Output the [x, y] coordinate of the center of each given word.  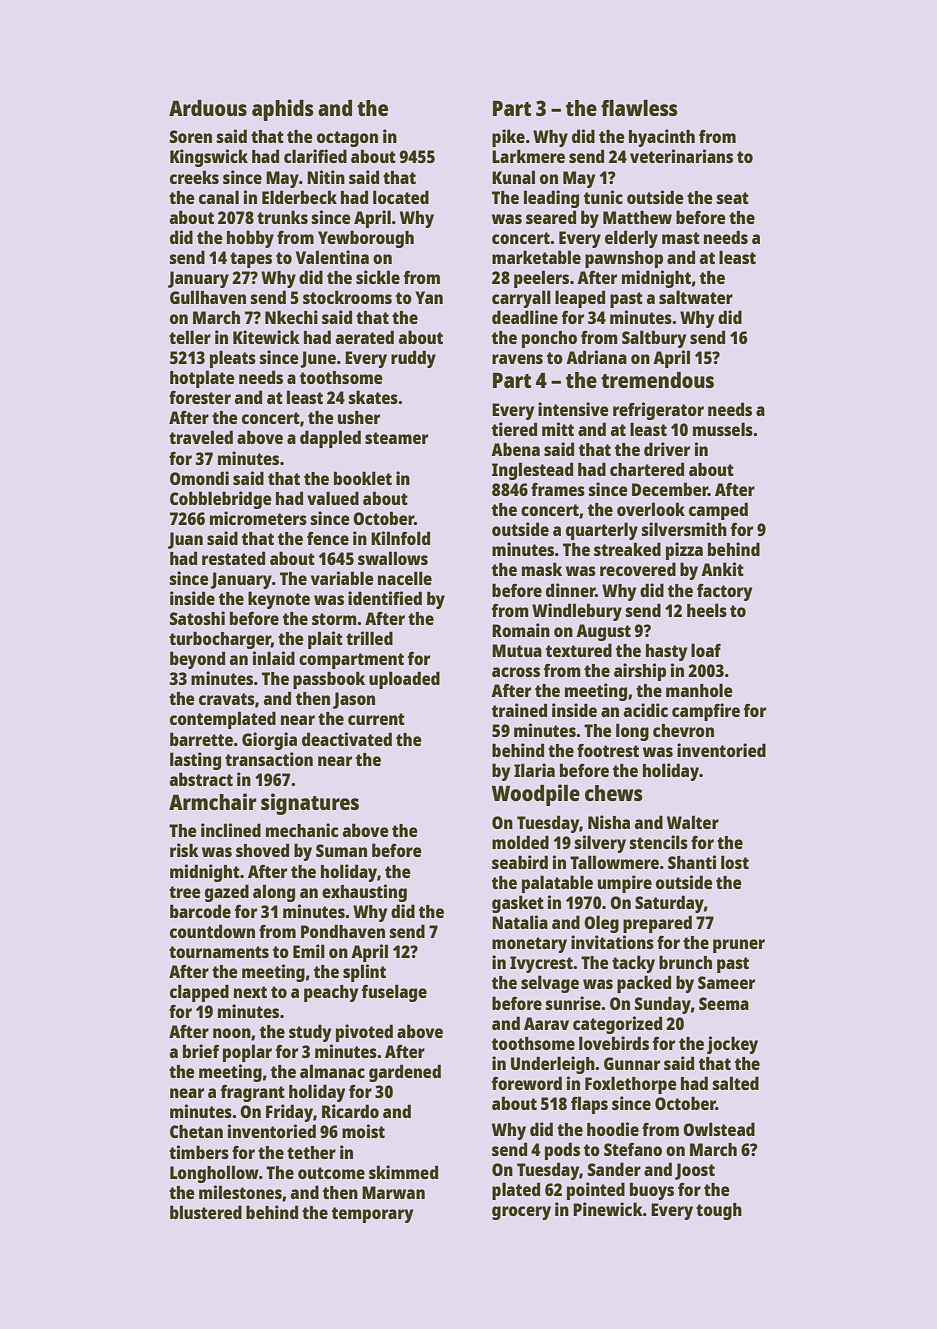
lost [735, 862]
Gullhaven [208, 297]
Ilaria [534, 770]
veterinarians [681, 156]
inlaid [274, 658]
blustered [206, 1212]
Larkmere [528, 156]
